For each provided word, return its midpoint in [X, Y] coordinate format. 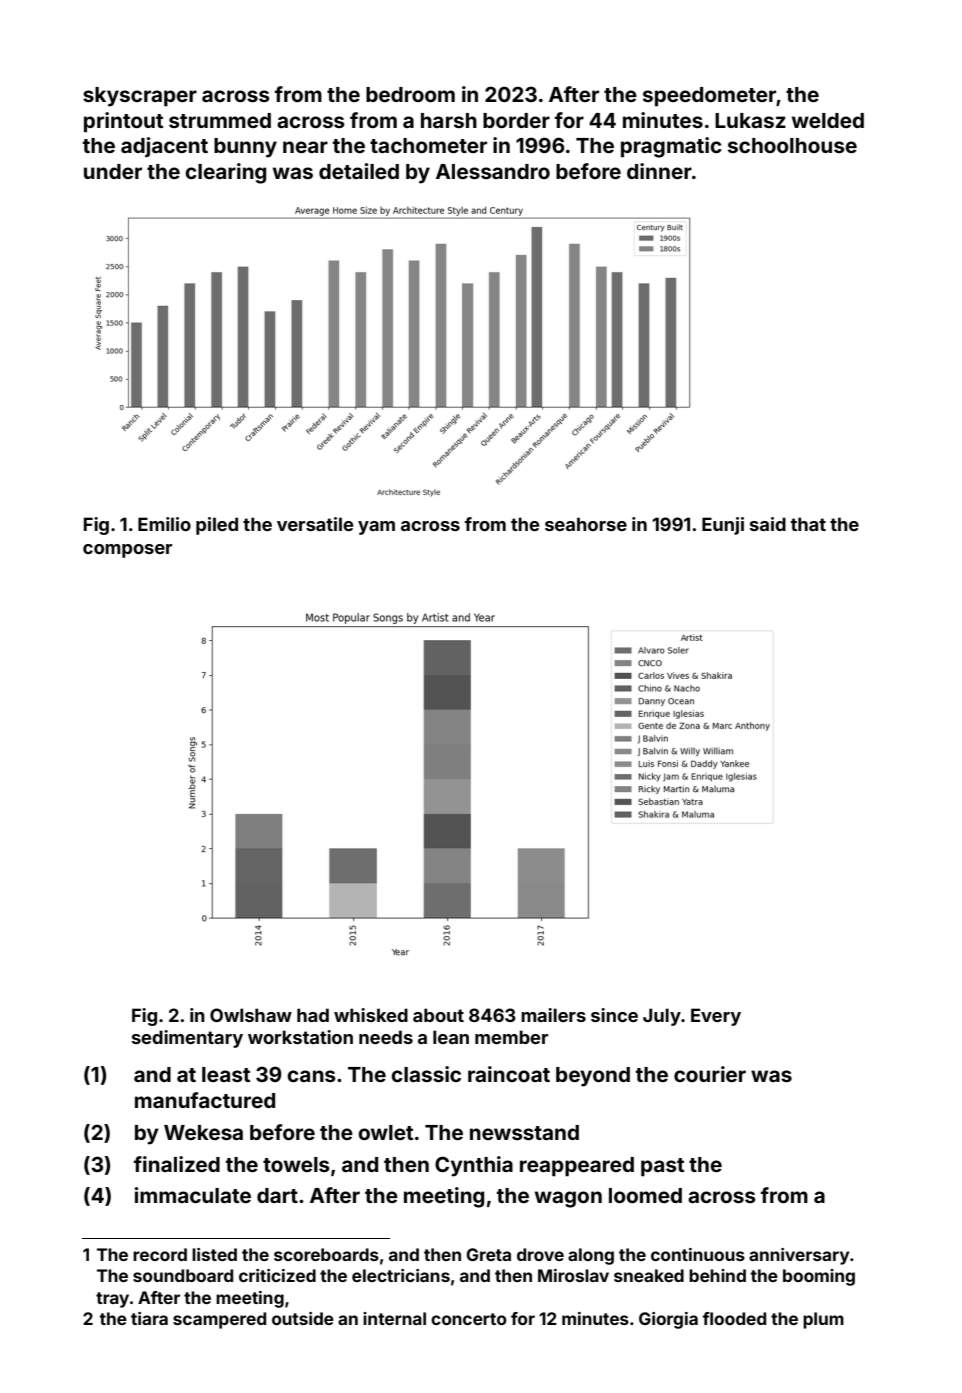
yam [376, 528]
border [516, 120]
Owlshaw [251, 1015]
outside [303, 1318]
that [808, 524]
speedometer [709, 97]
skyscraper [140, 97]
